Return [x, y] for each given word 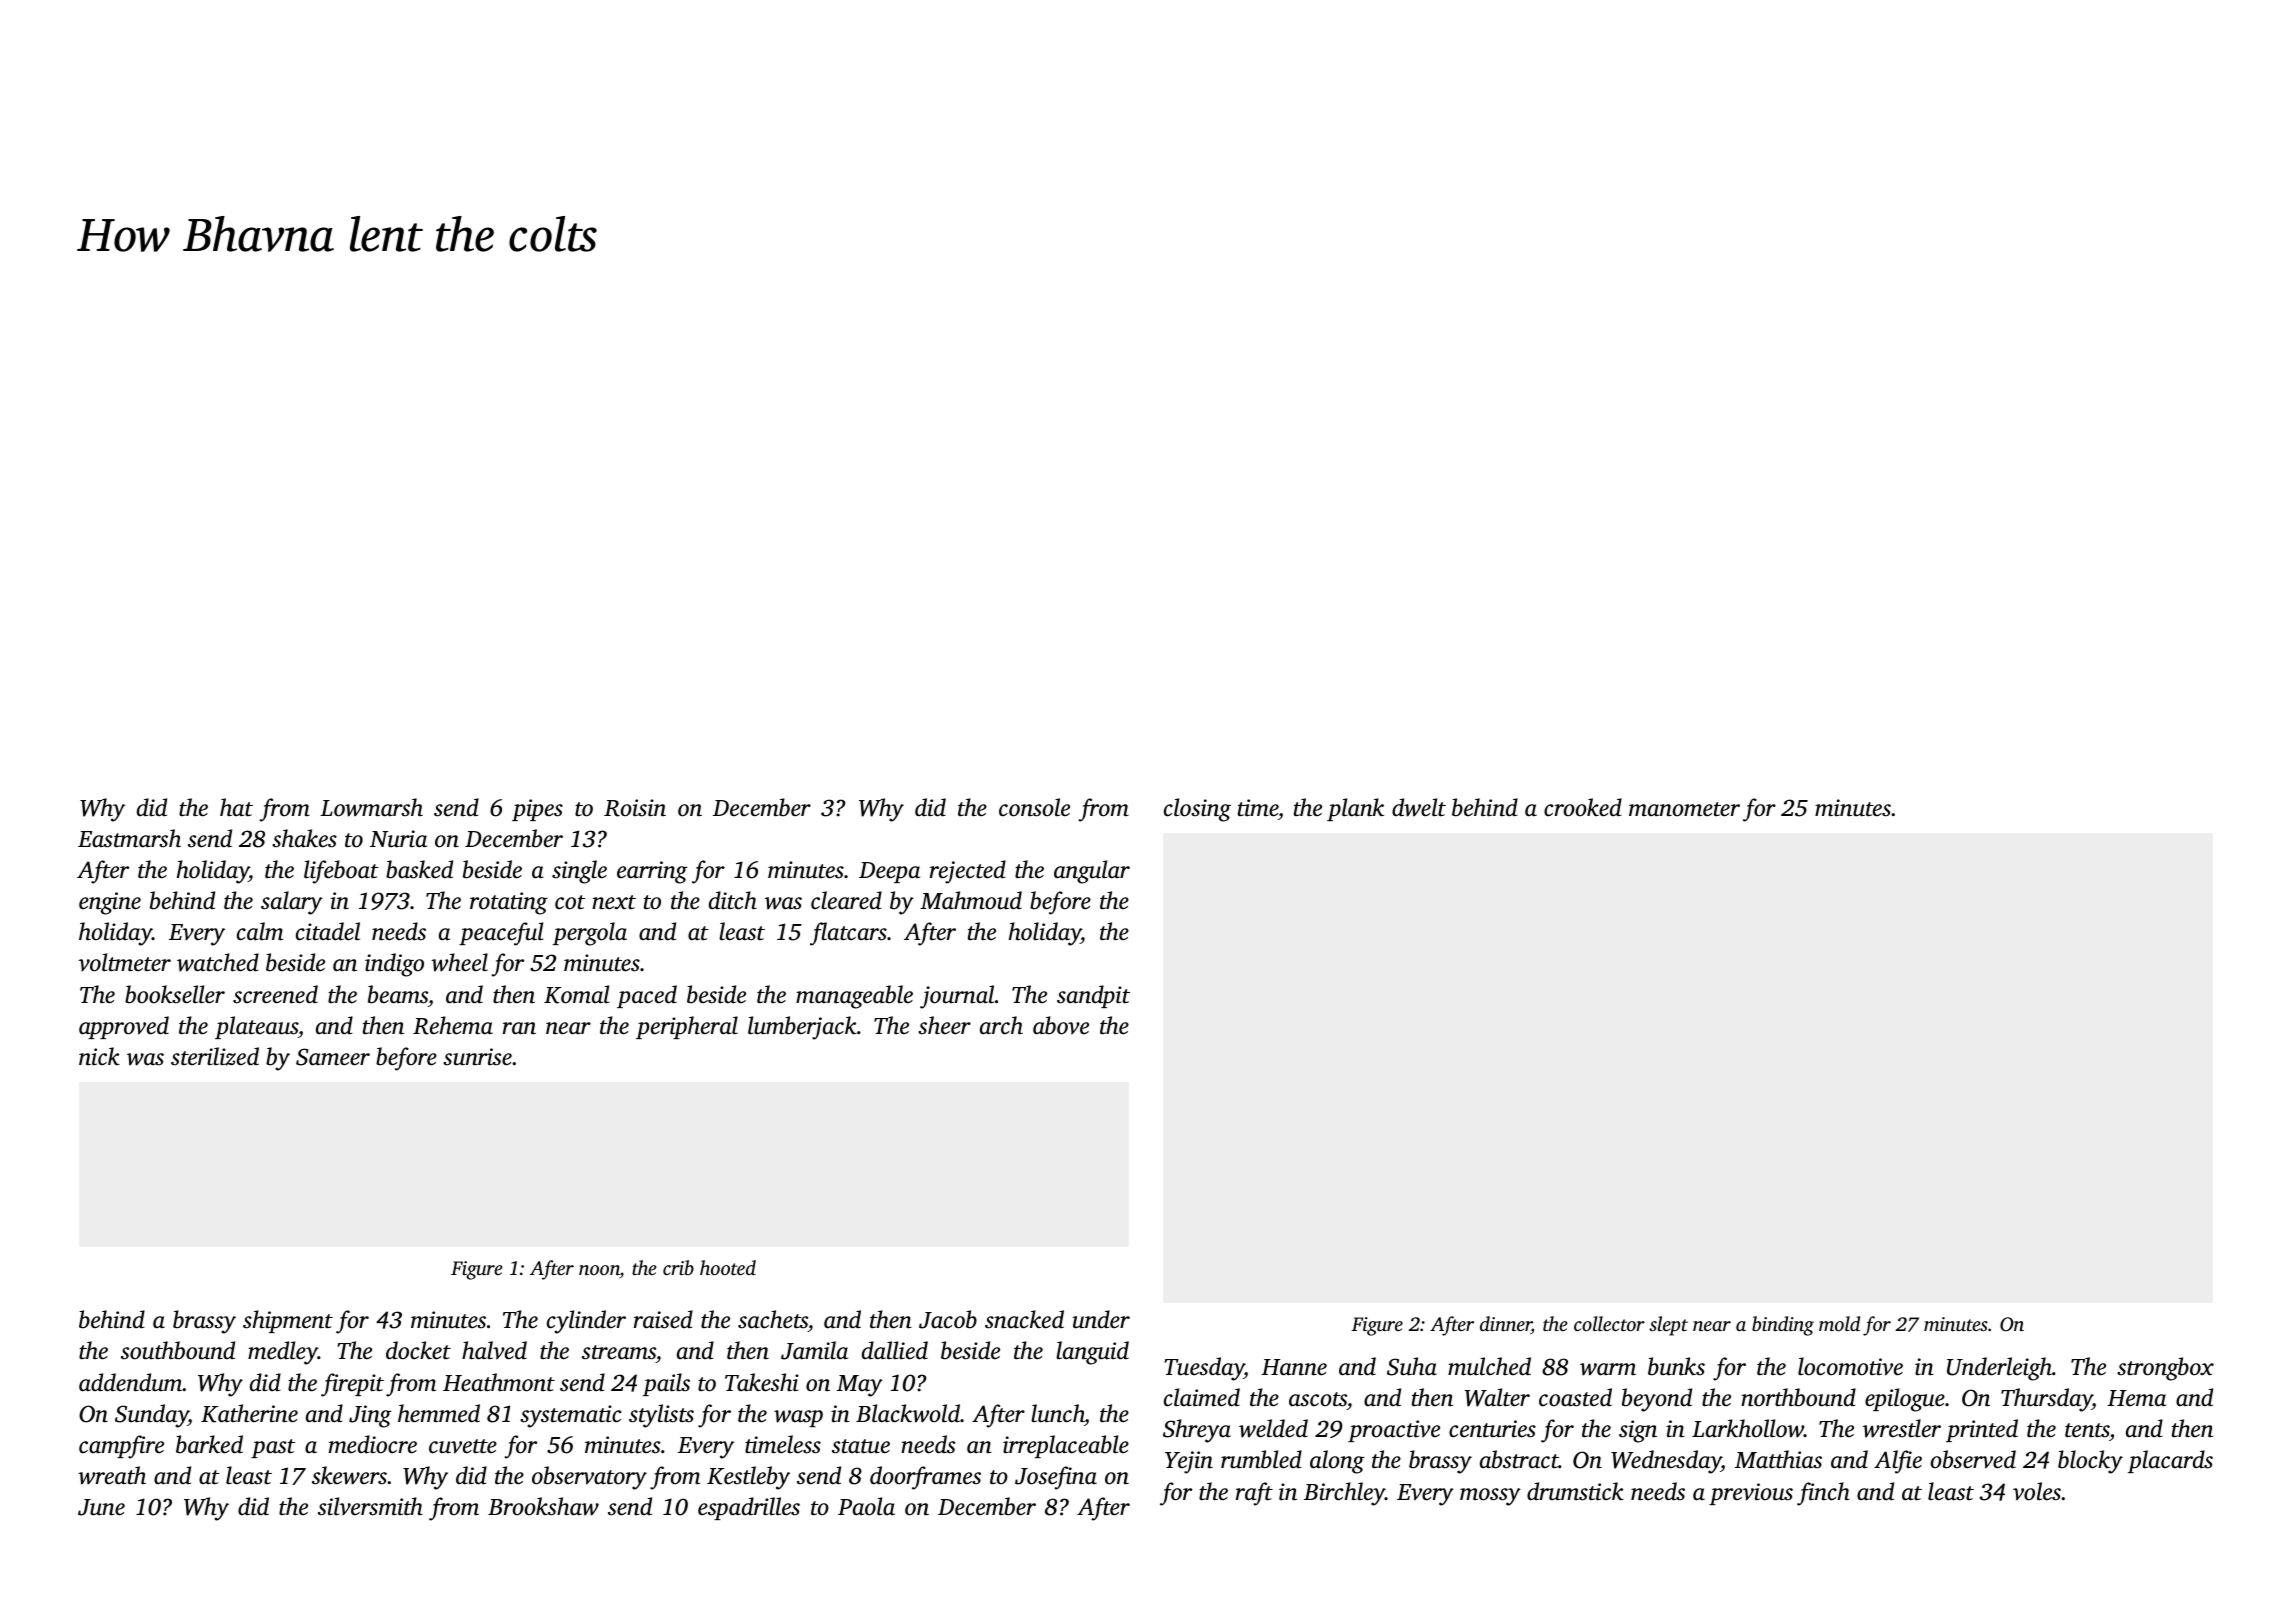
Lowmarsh [371, 807]
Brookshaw [543, 1506]
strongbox [2165, 1369]
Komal [576, 994]
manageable [854, 997]
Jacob [948, 1319]
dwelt [1419, 807]
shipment [288, 1321]
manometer [1684, 809]
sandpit [1093, 996]
